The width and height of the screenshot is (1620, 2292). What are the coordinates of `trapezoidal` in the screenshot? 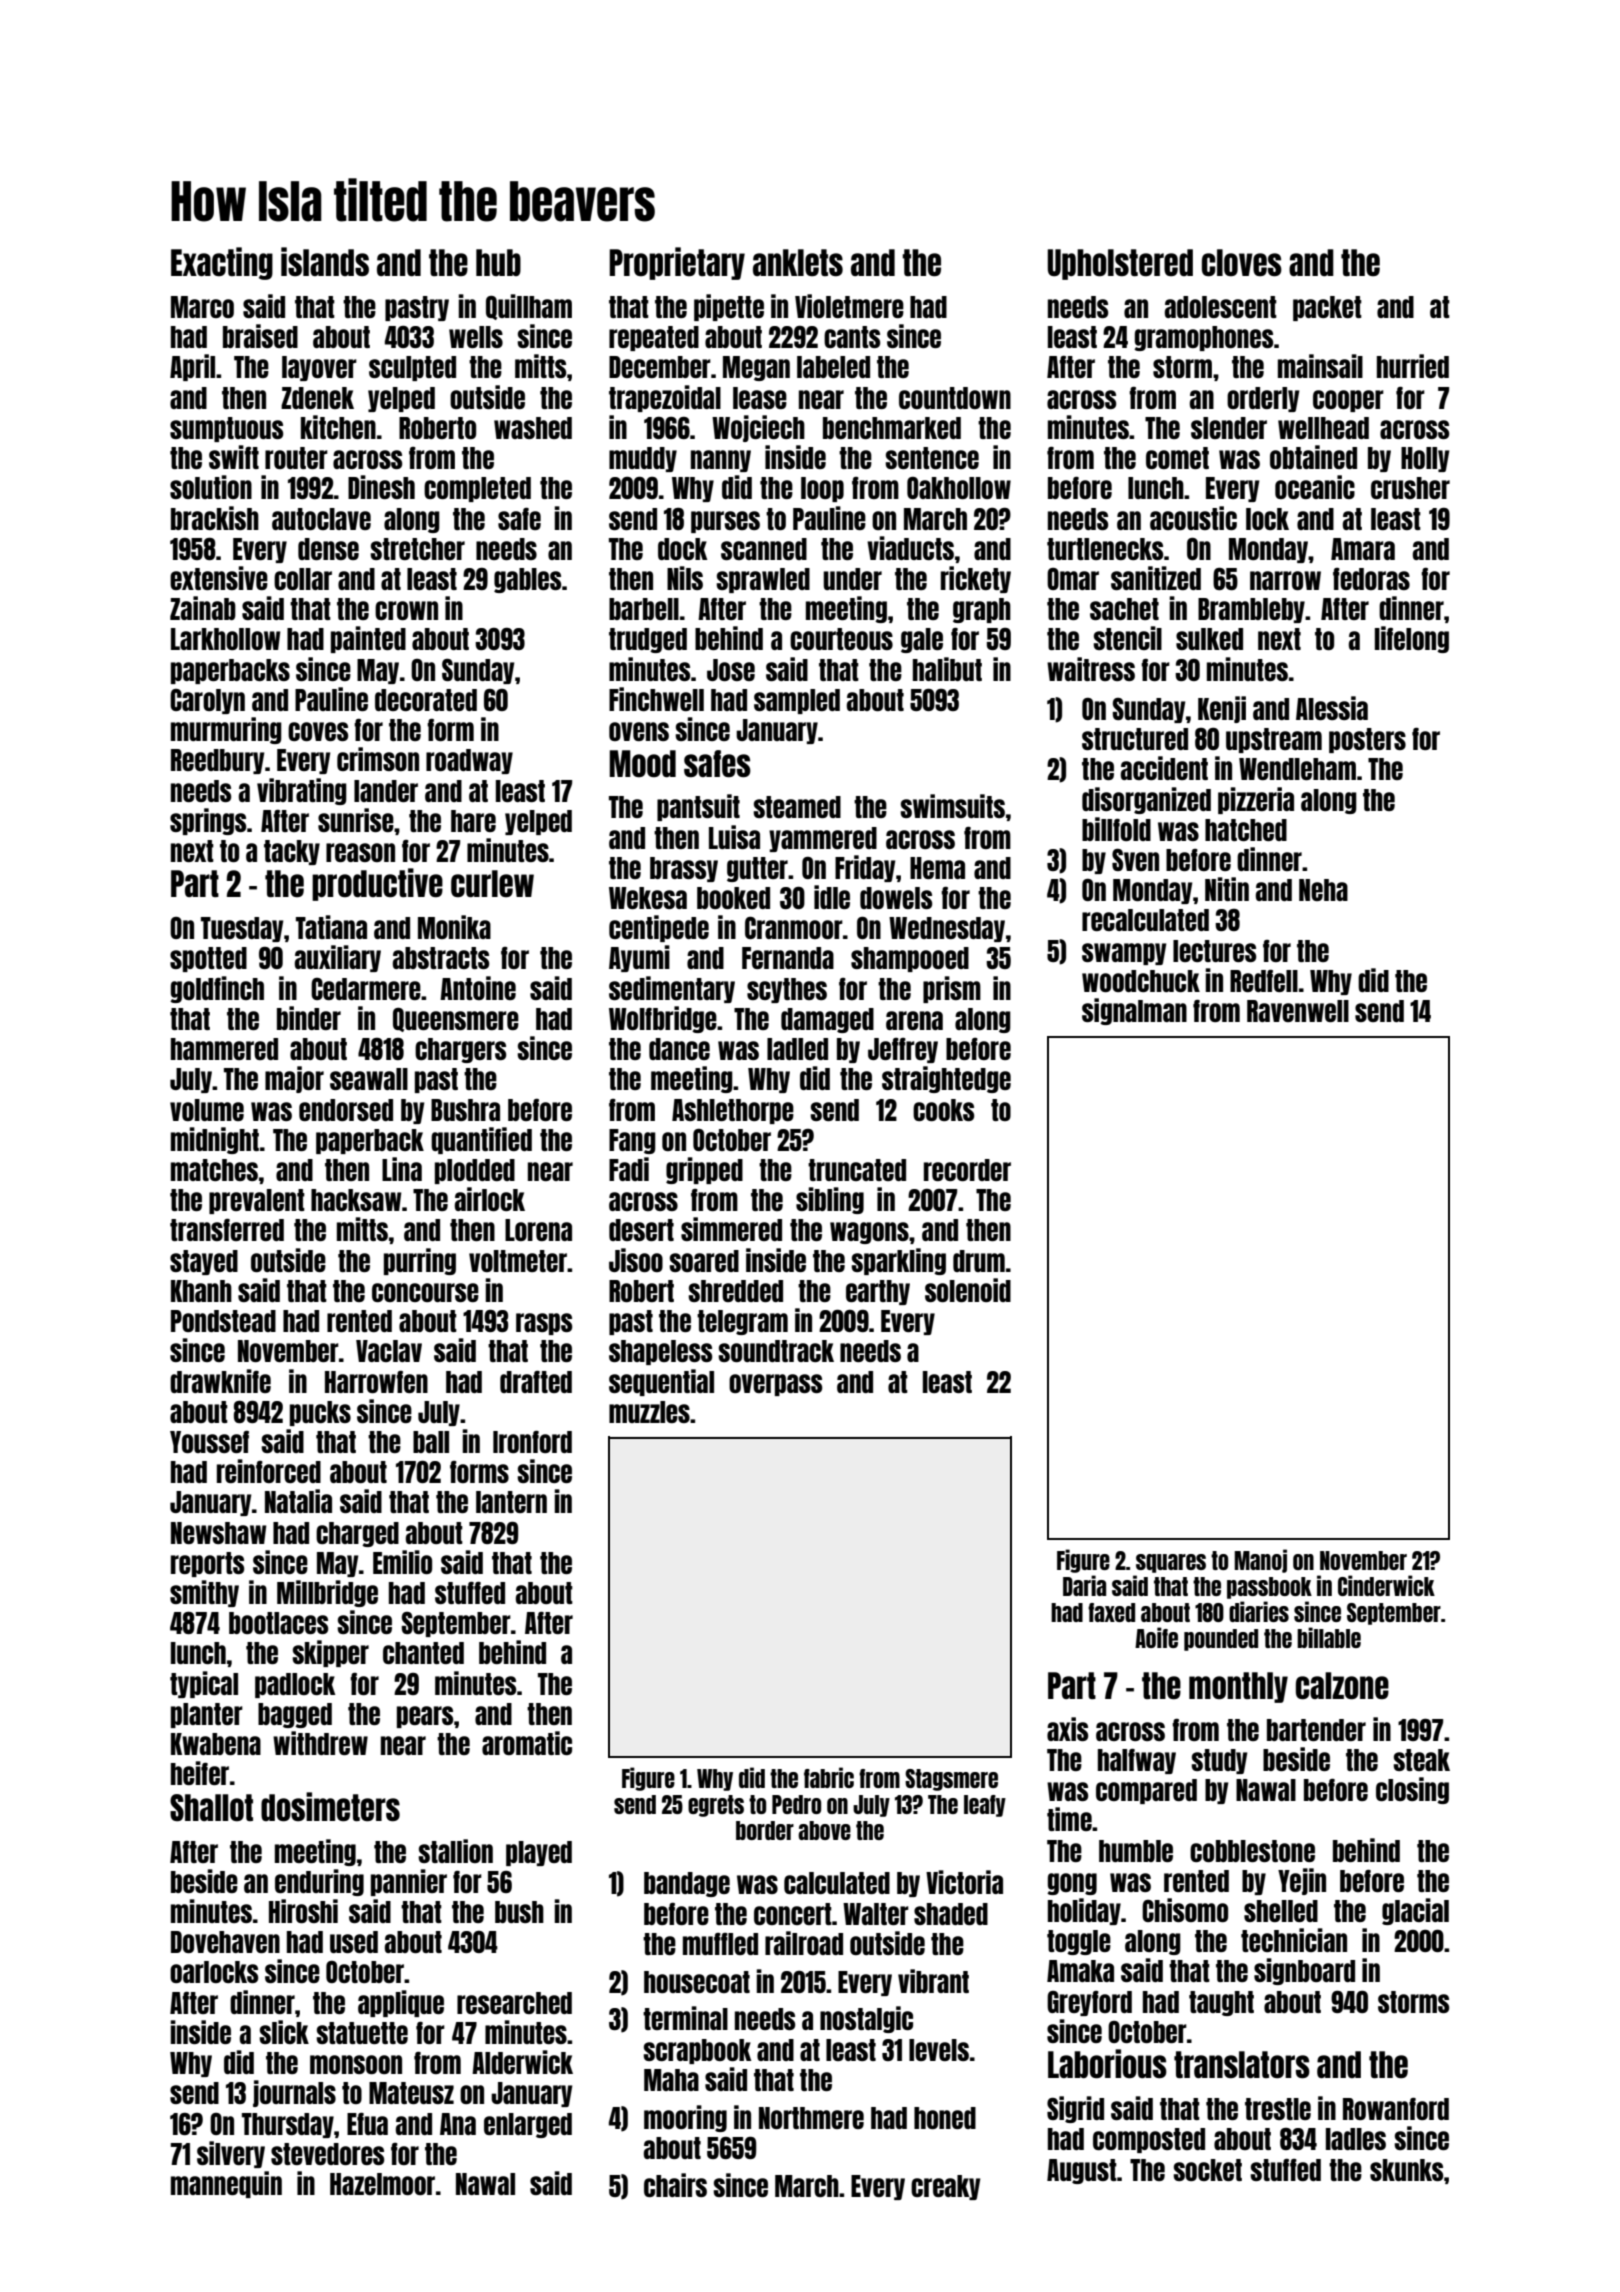 It's located at (665, 398).
